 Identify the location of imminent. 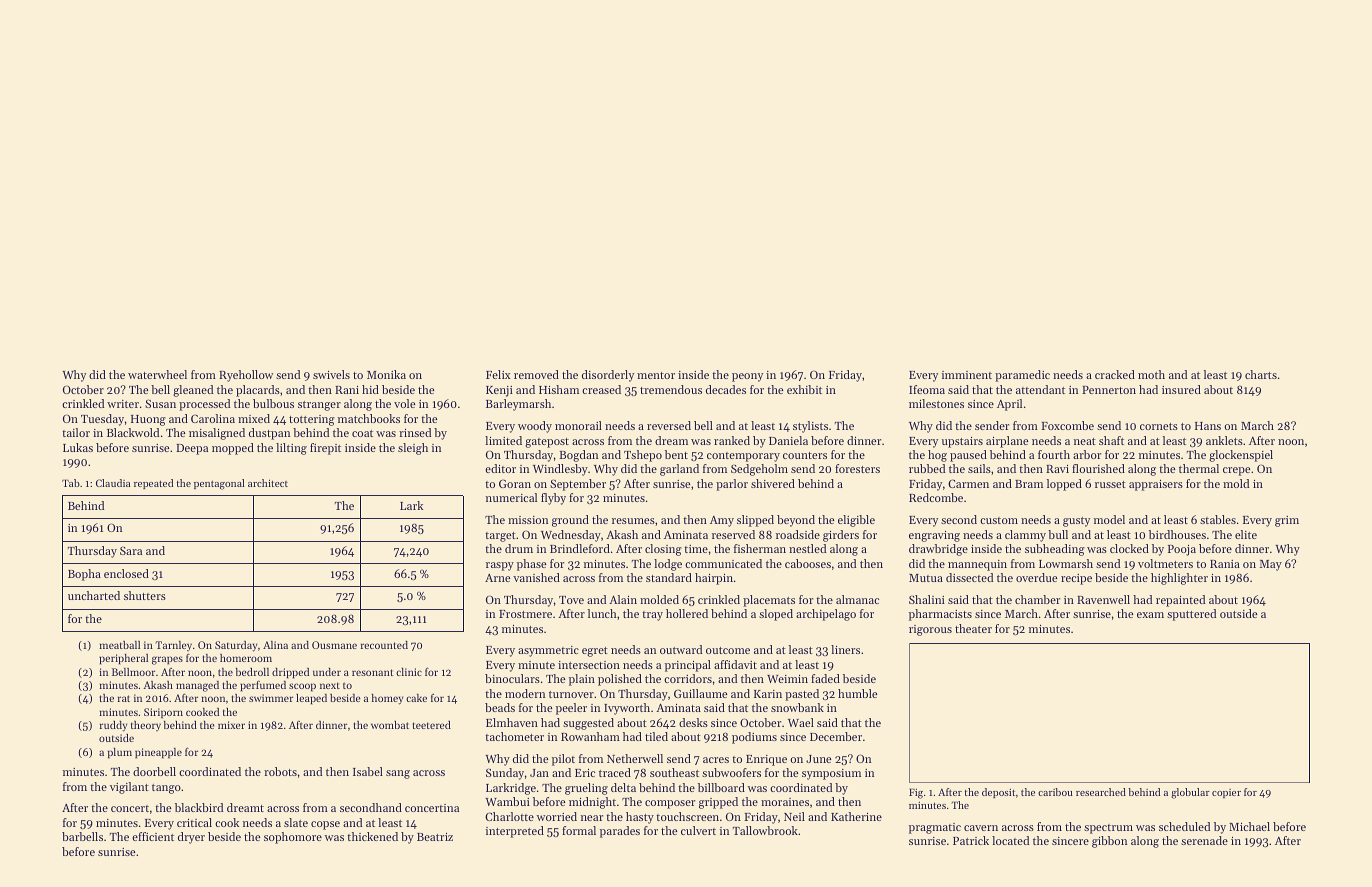
(967, 375).
